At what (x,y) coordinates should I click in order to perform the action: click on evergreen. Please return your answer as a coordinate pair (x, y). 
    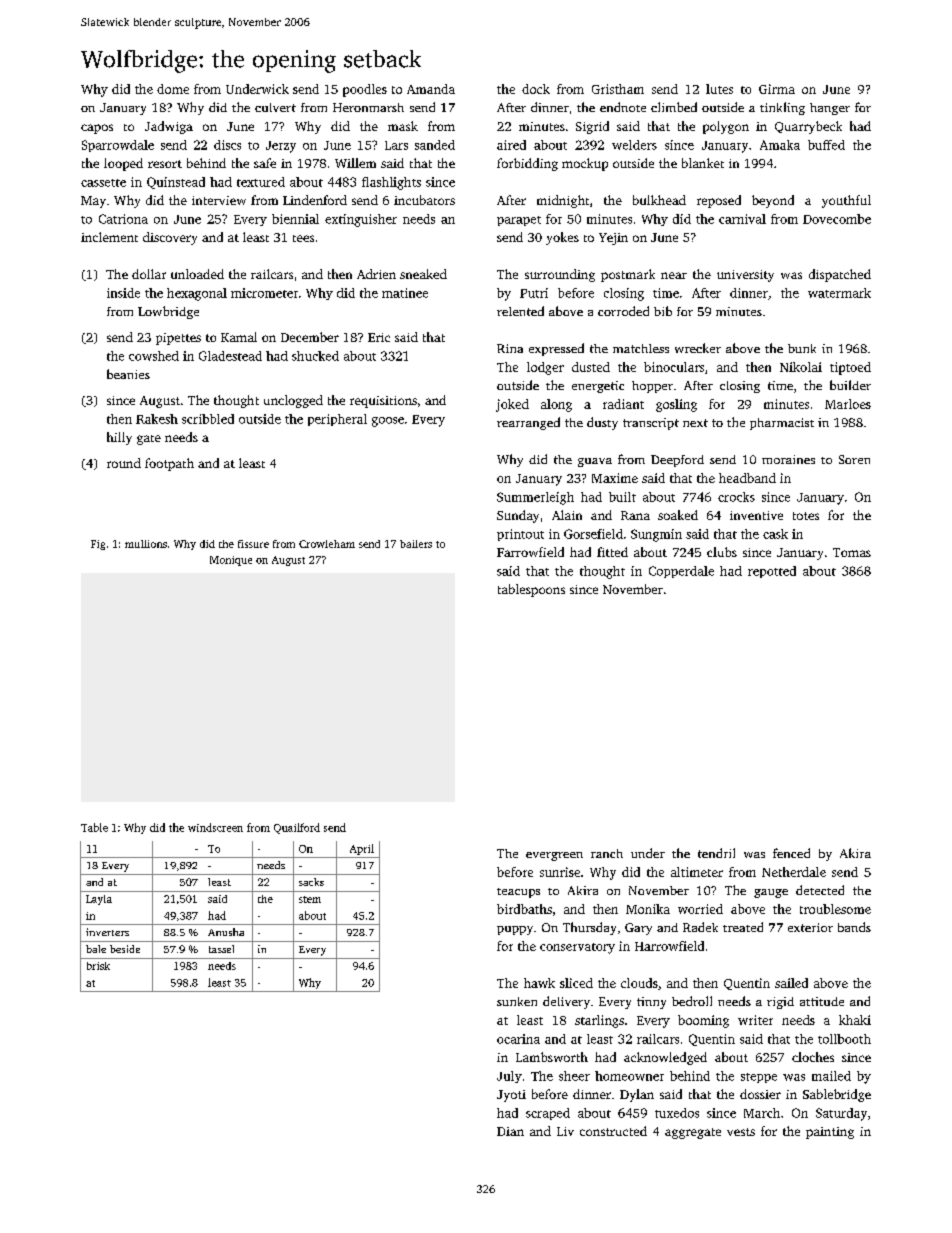
    Looking at the image, I should click on (554, 856).
